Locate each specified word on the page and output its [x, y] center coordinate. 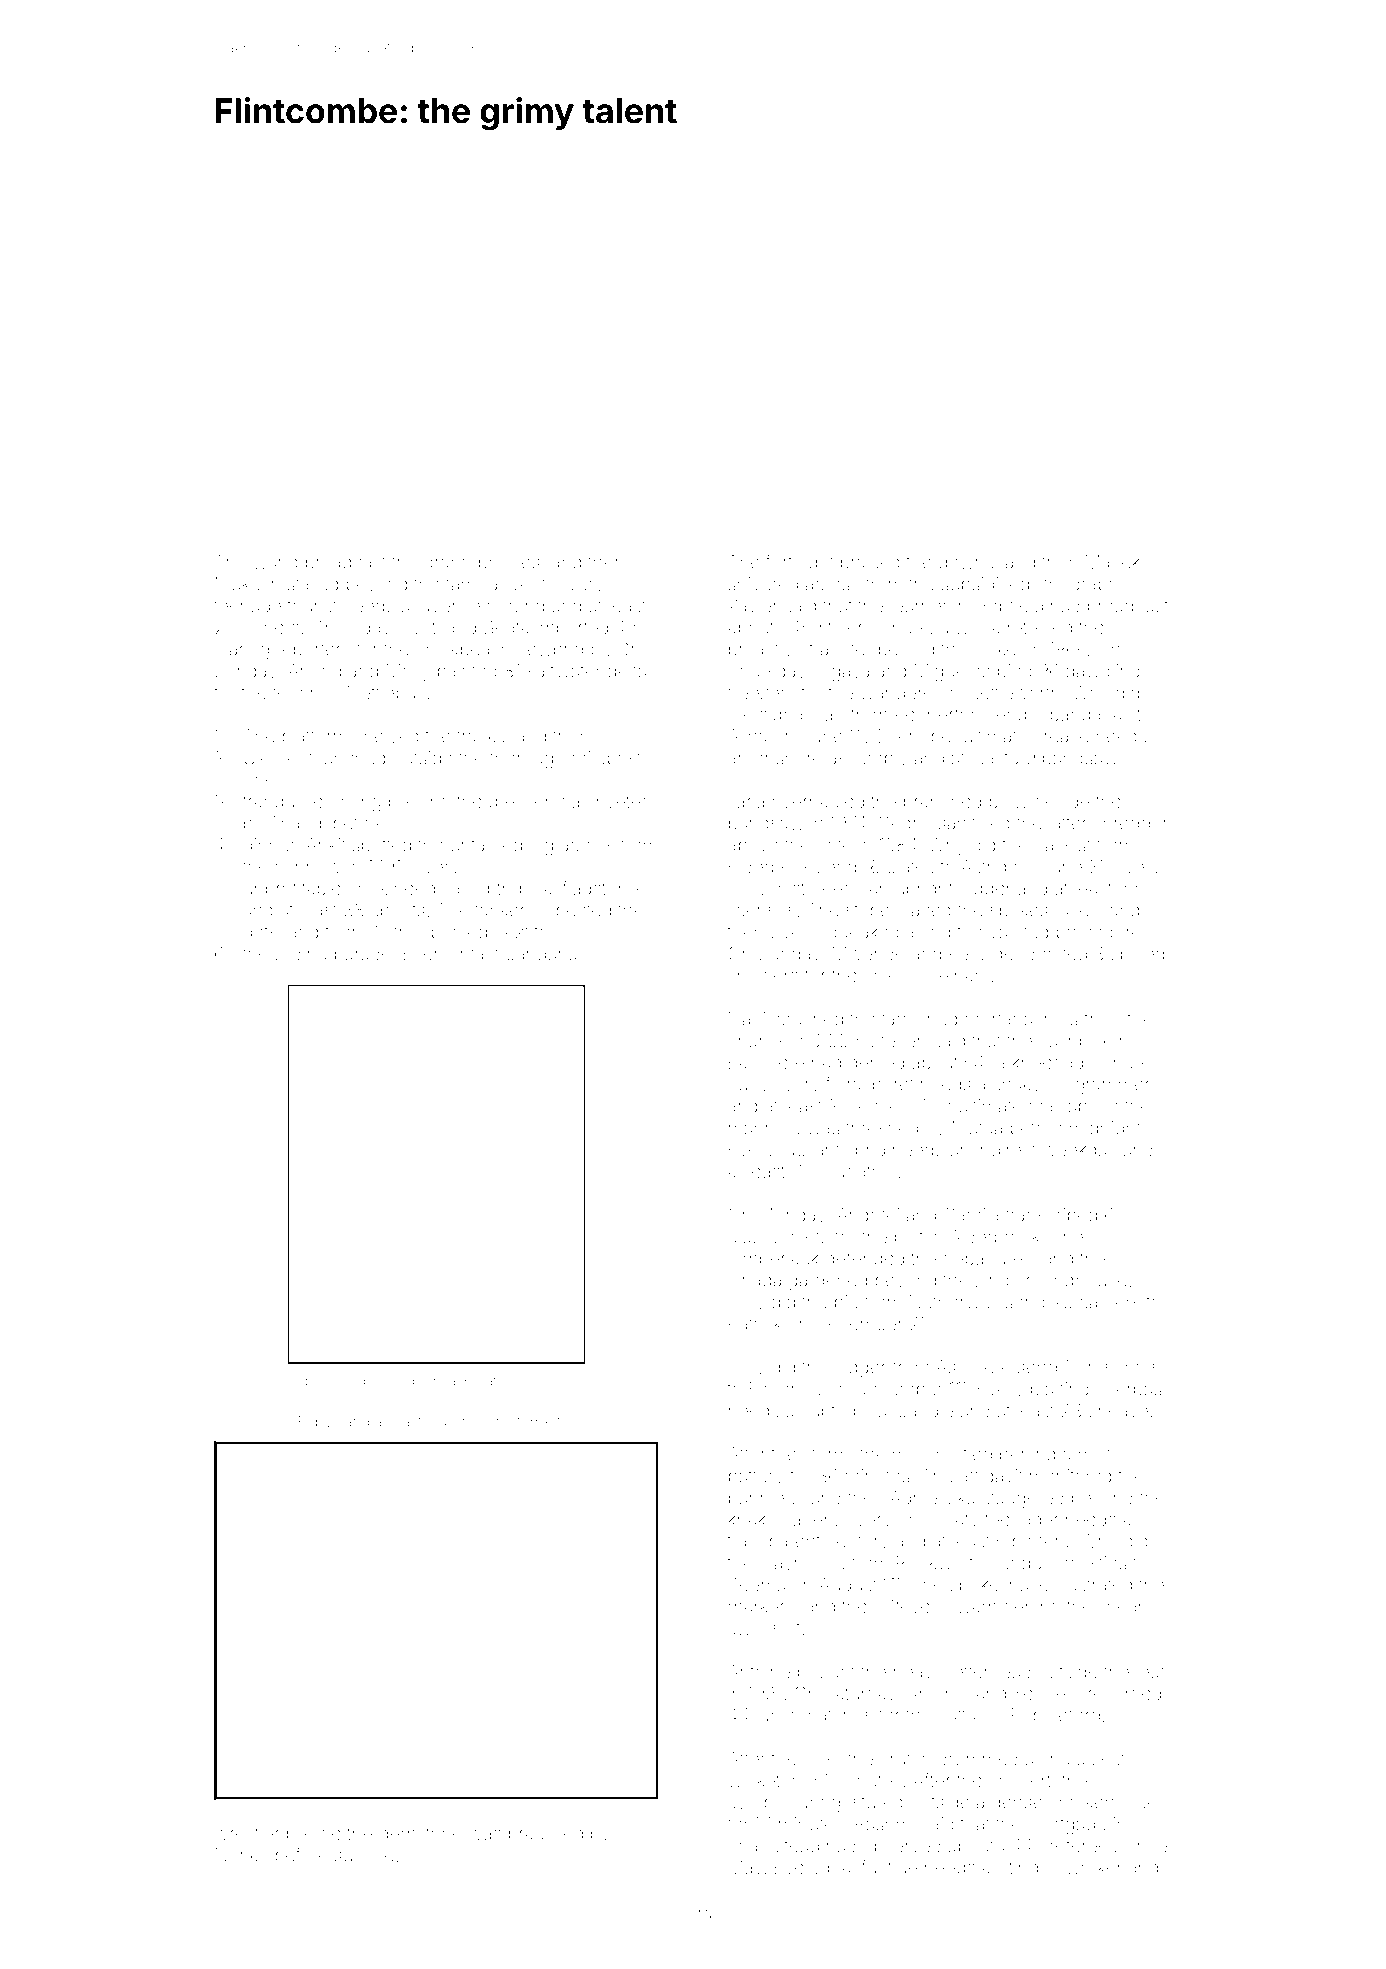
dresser [519, 801]
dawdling [1103, 673]
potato [485, 1382]
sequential [425, 1382]
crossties [1090, 1563]
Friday [366, 629]
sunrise [364, 1855]
